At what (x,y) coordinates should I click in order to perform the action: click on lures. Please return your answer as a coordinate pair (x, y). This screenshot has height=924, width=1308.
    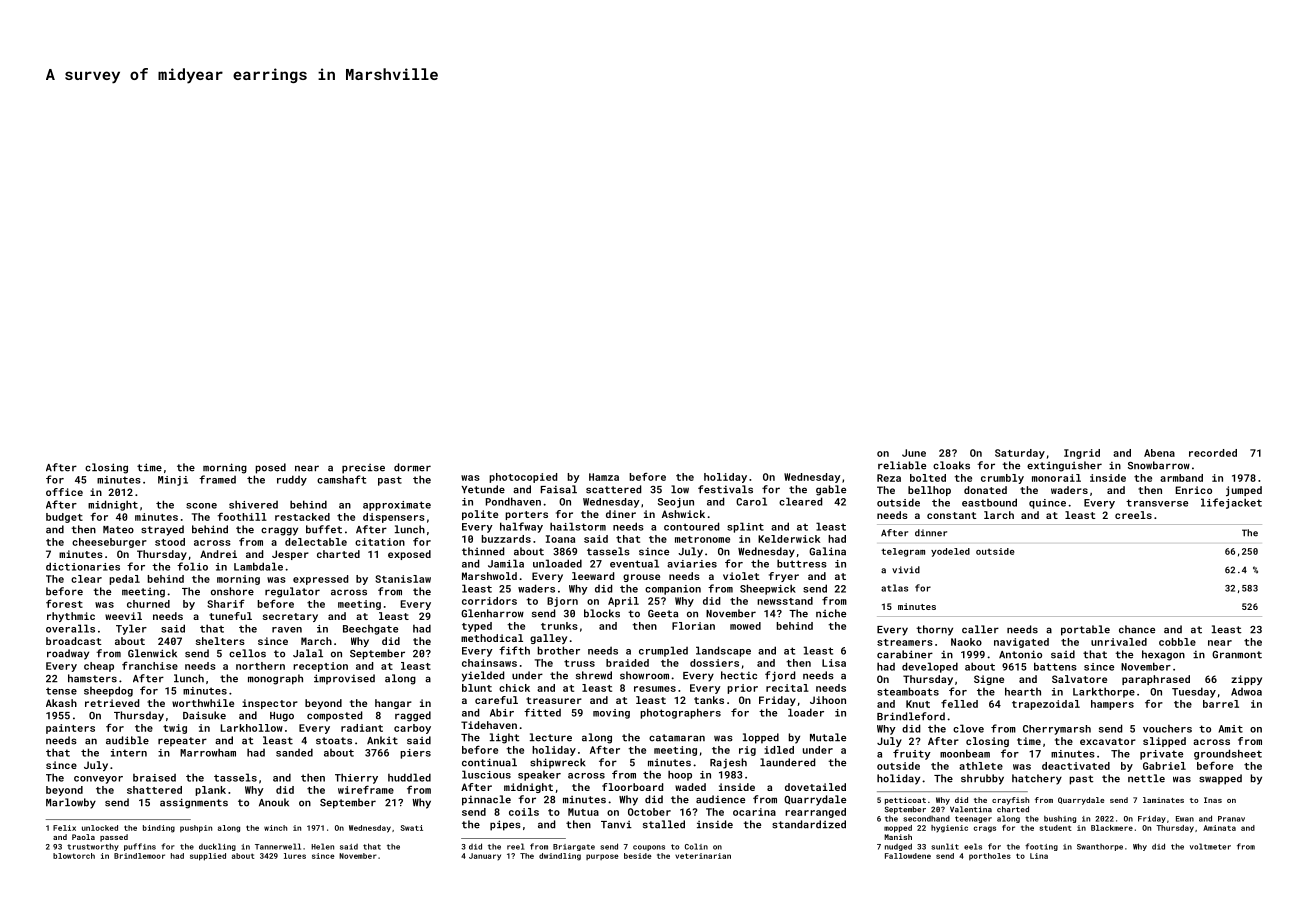
    Looking at the image, I should click on (295, 856).
